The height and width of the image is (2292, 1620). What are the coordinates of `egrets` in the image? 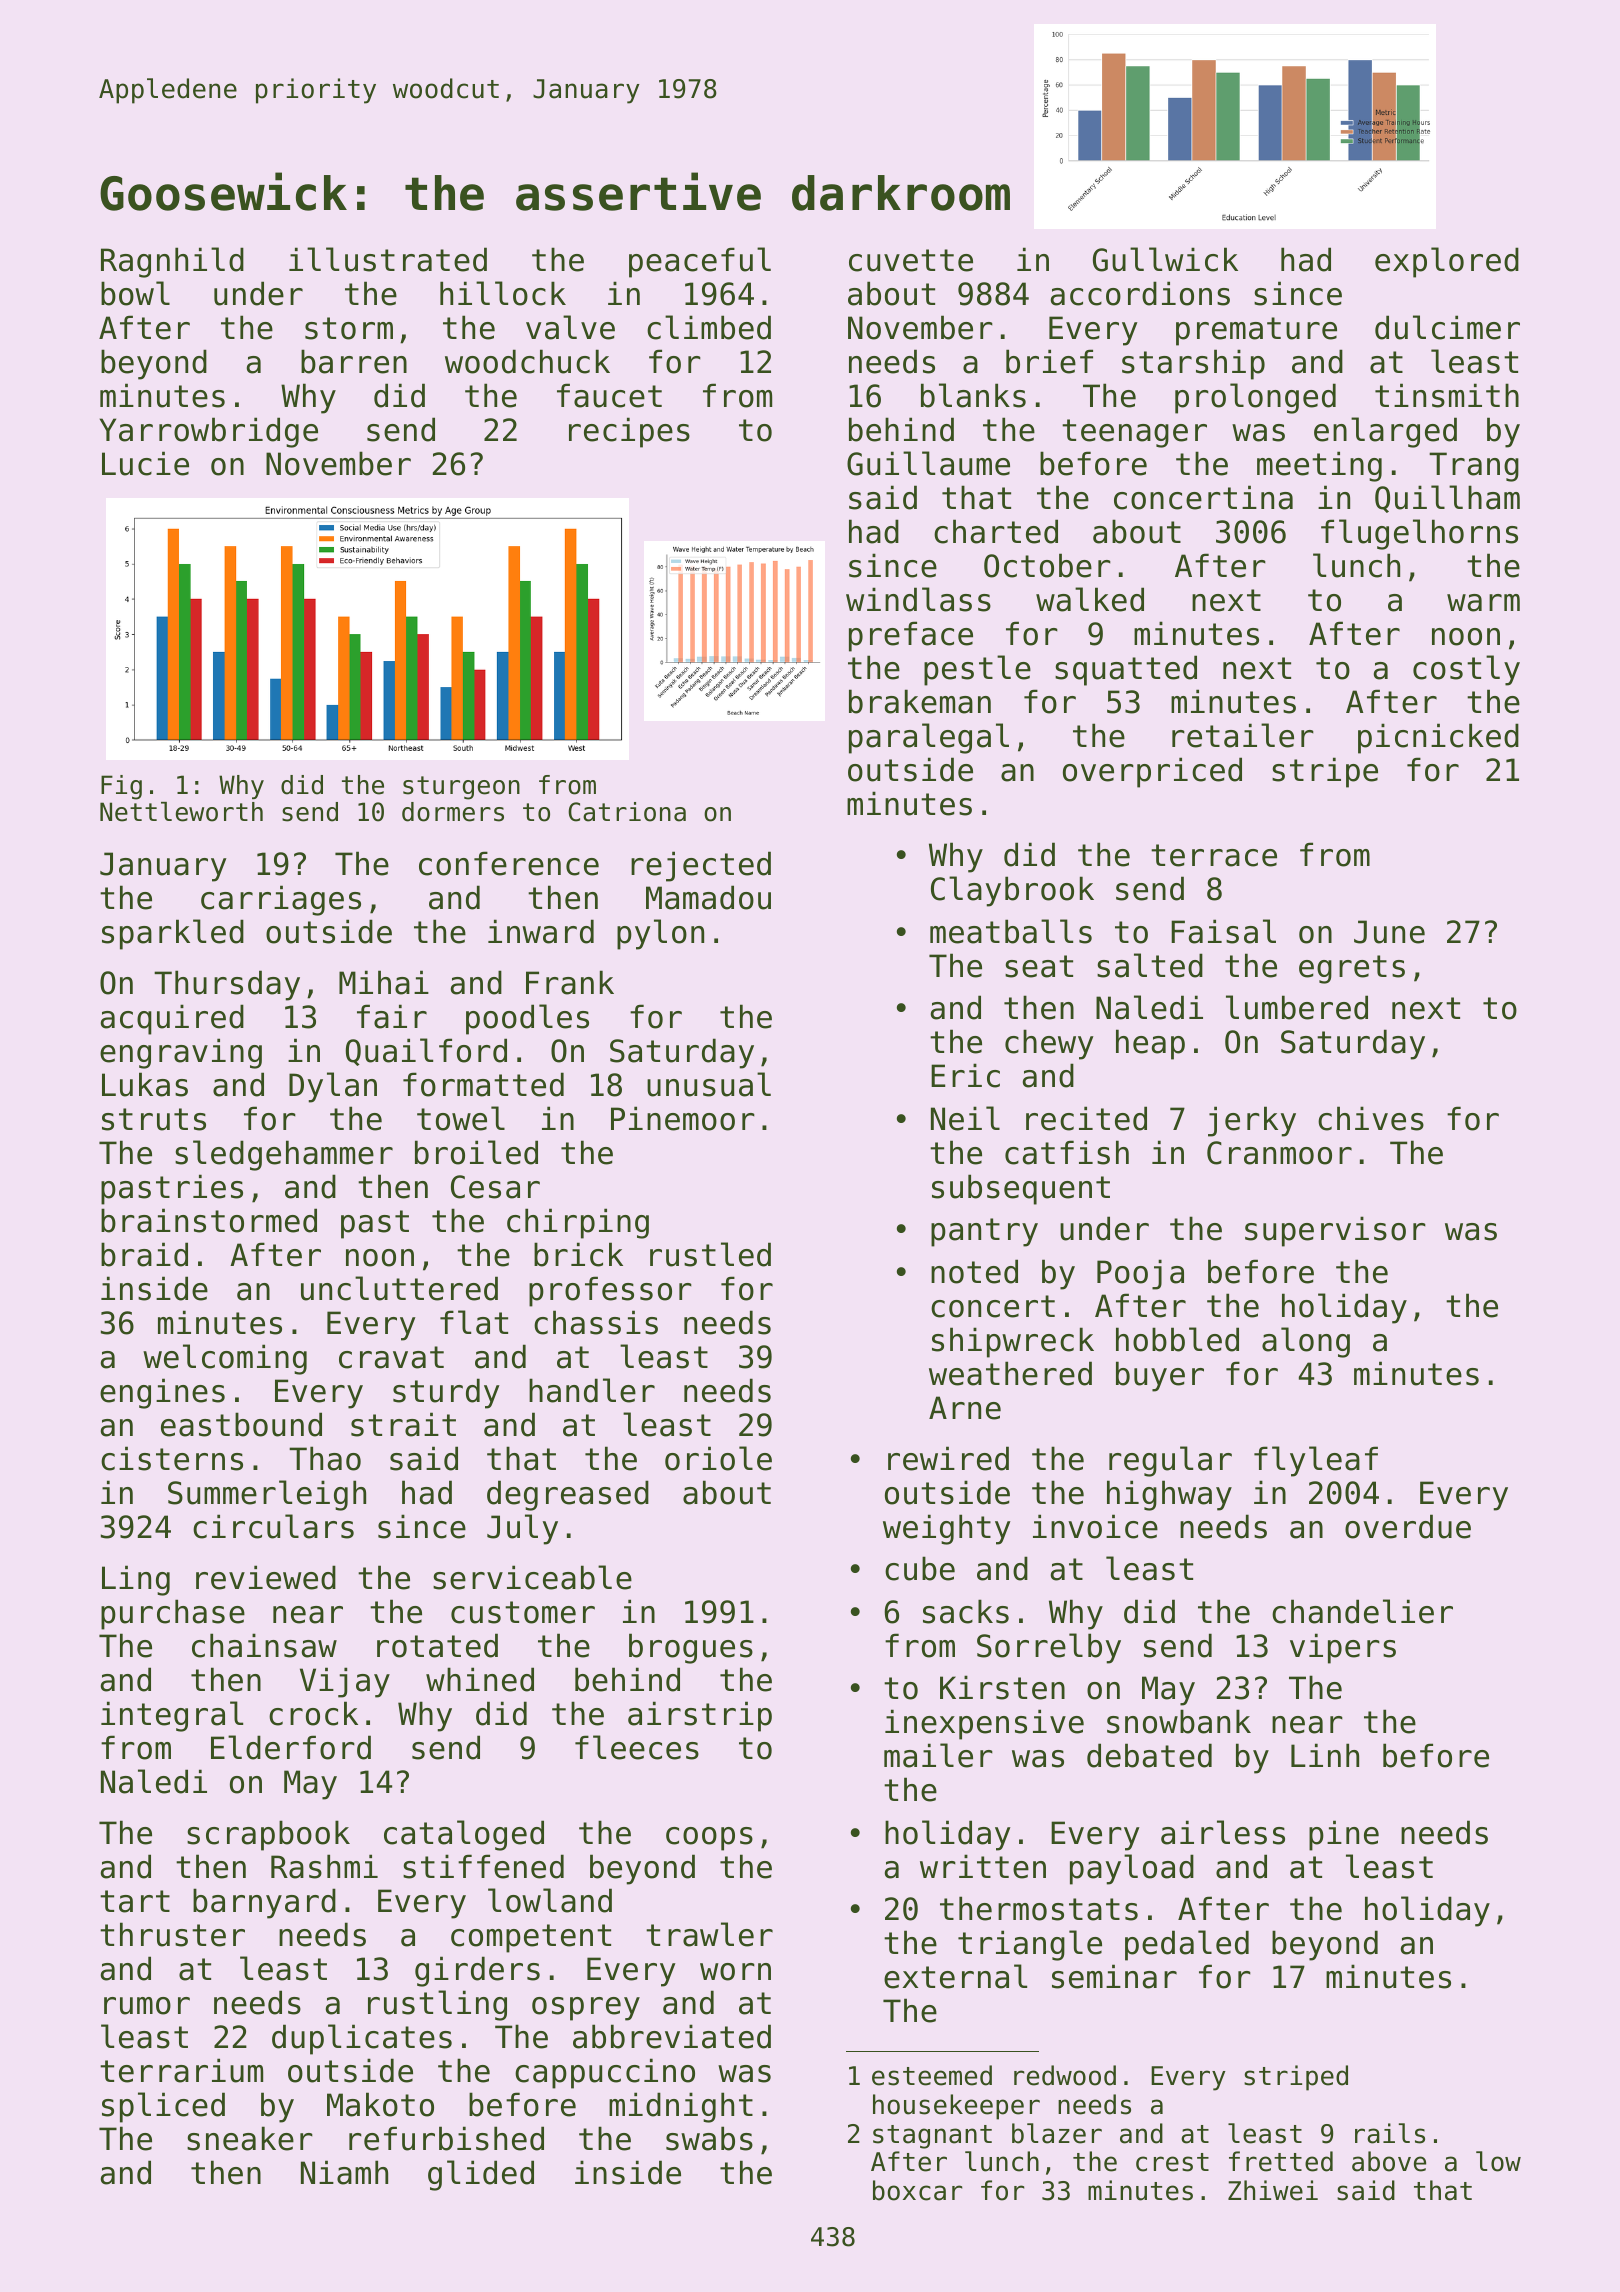 It's located at (1352, 969).
